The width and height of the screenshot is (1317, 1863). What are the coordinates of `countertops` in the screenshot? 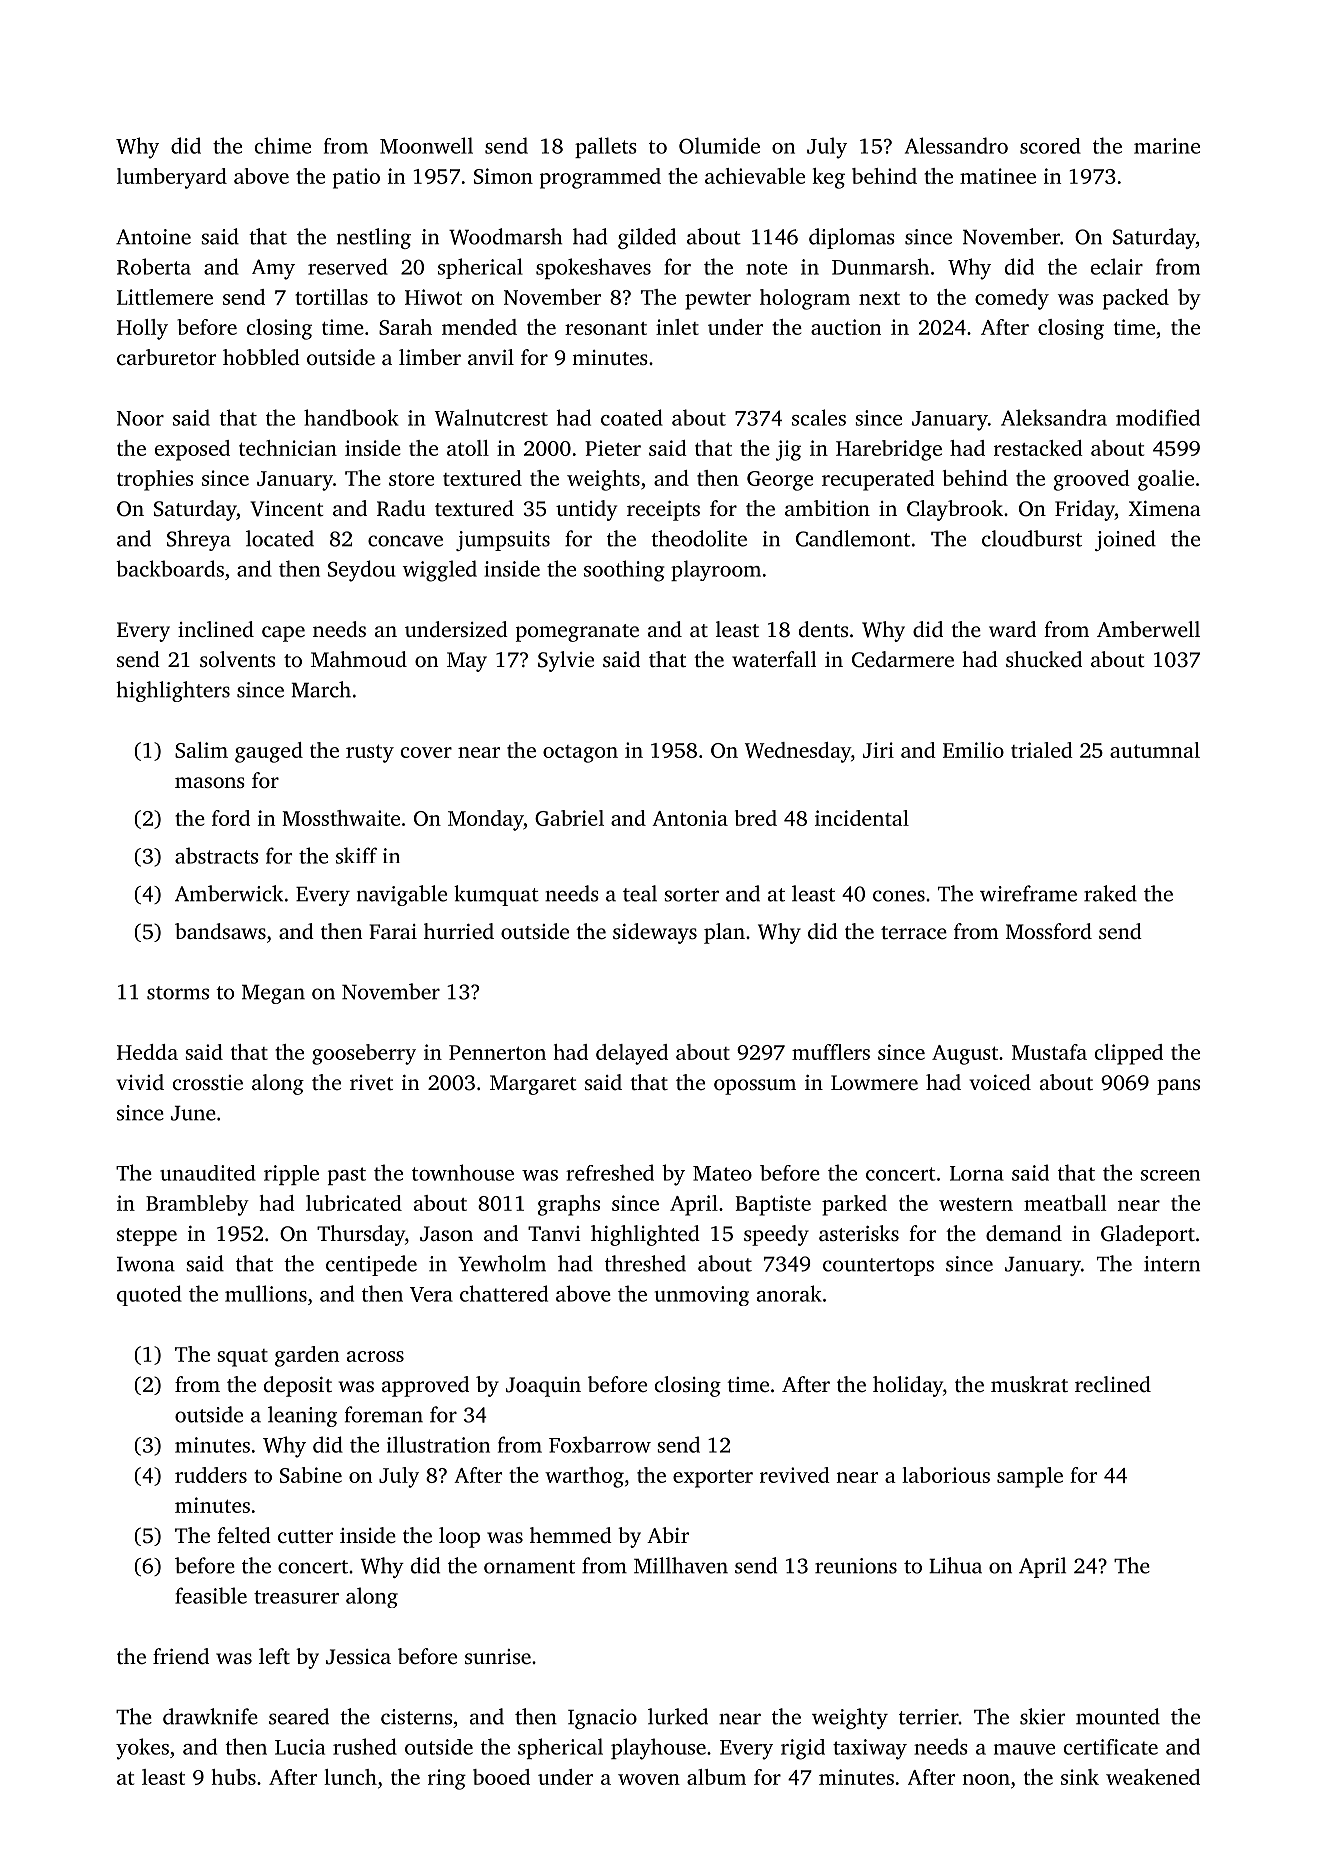 It's located at (878, 1267).
